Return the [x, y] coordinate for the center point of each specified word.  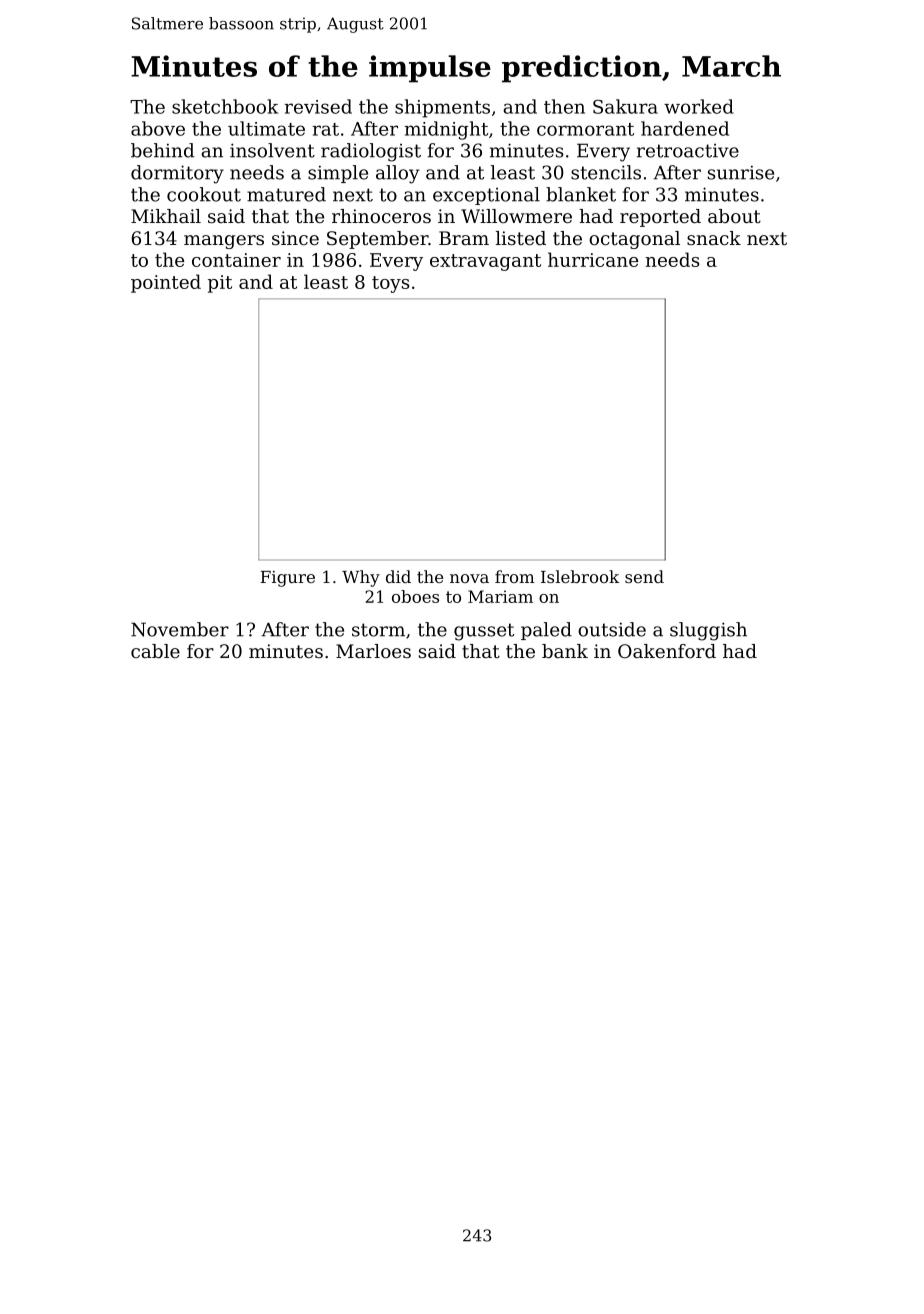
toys [390, 284]
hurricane [593, 259]
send [644, 576]
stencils [606, 172]
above [158, 128]
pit [220, 284]
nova [469, 578]
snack [714, 238]
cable [155, 651]
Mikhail [166, 216]
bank [565, 651]
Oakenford [667, 651]
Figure [287, 579]
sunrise [741, 172]
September [377, 240]
